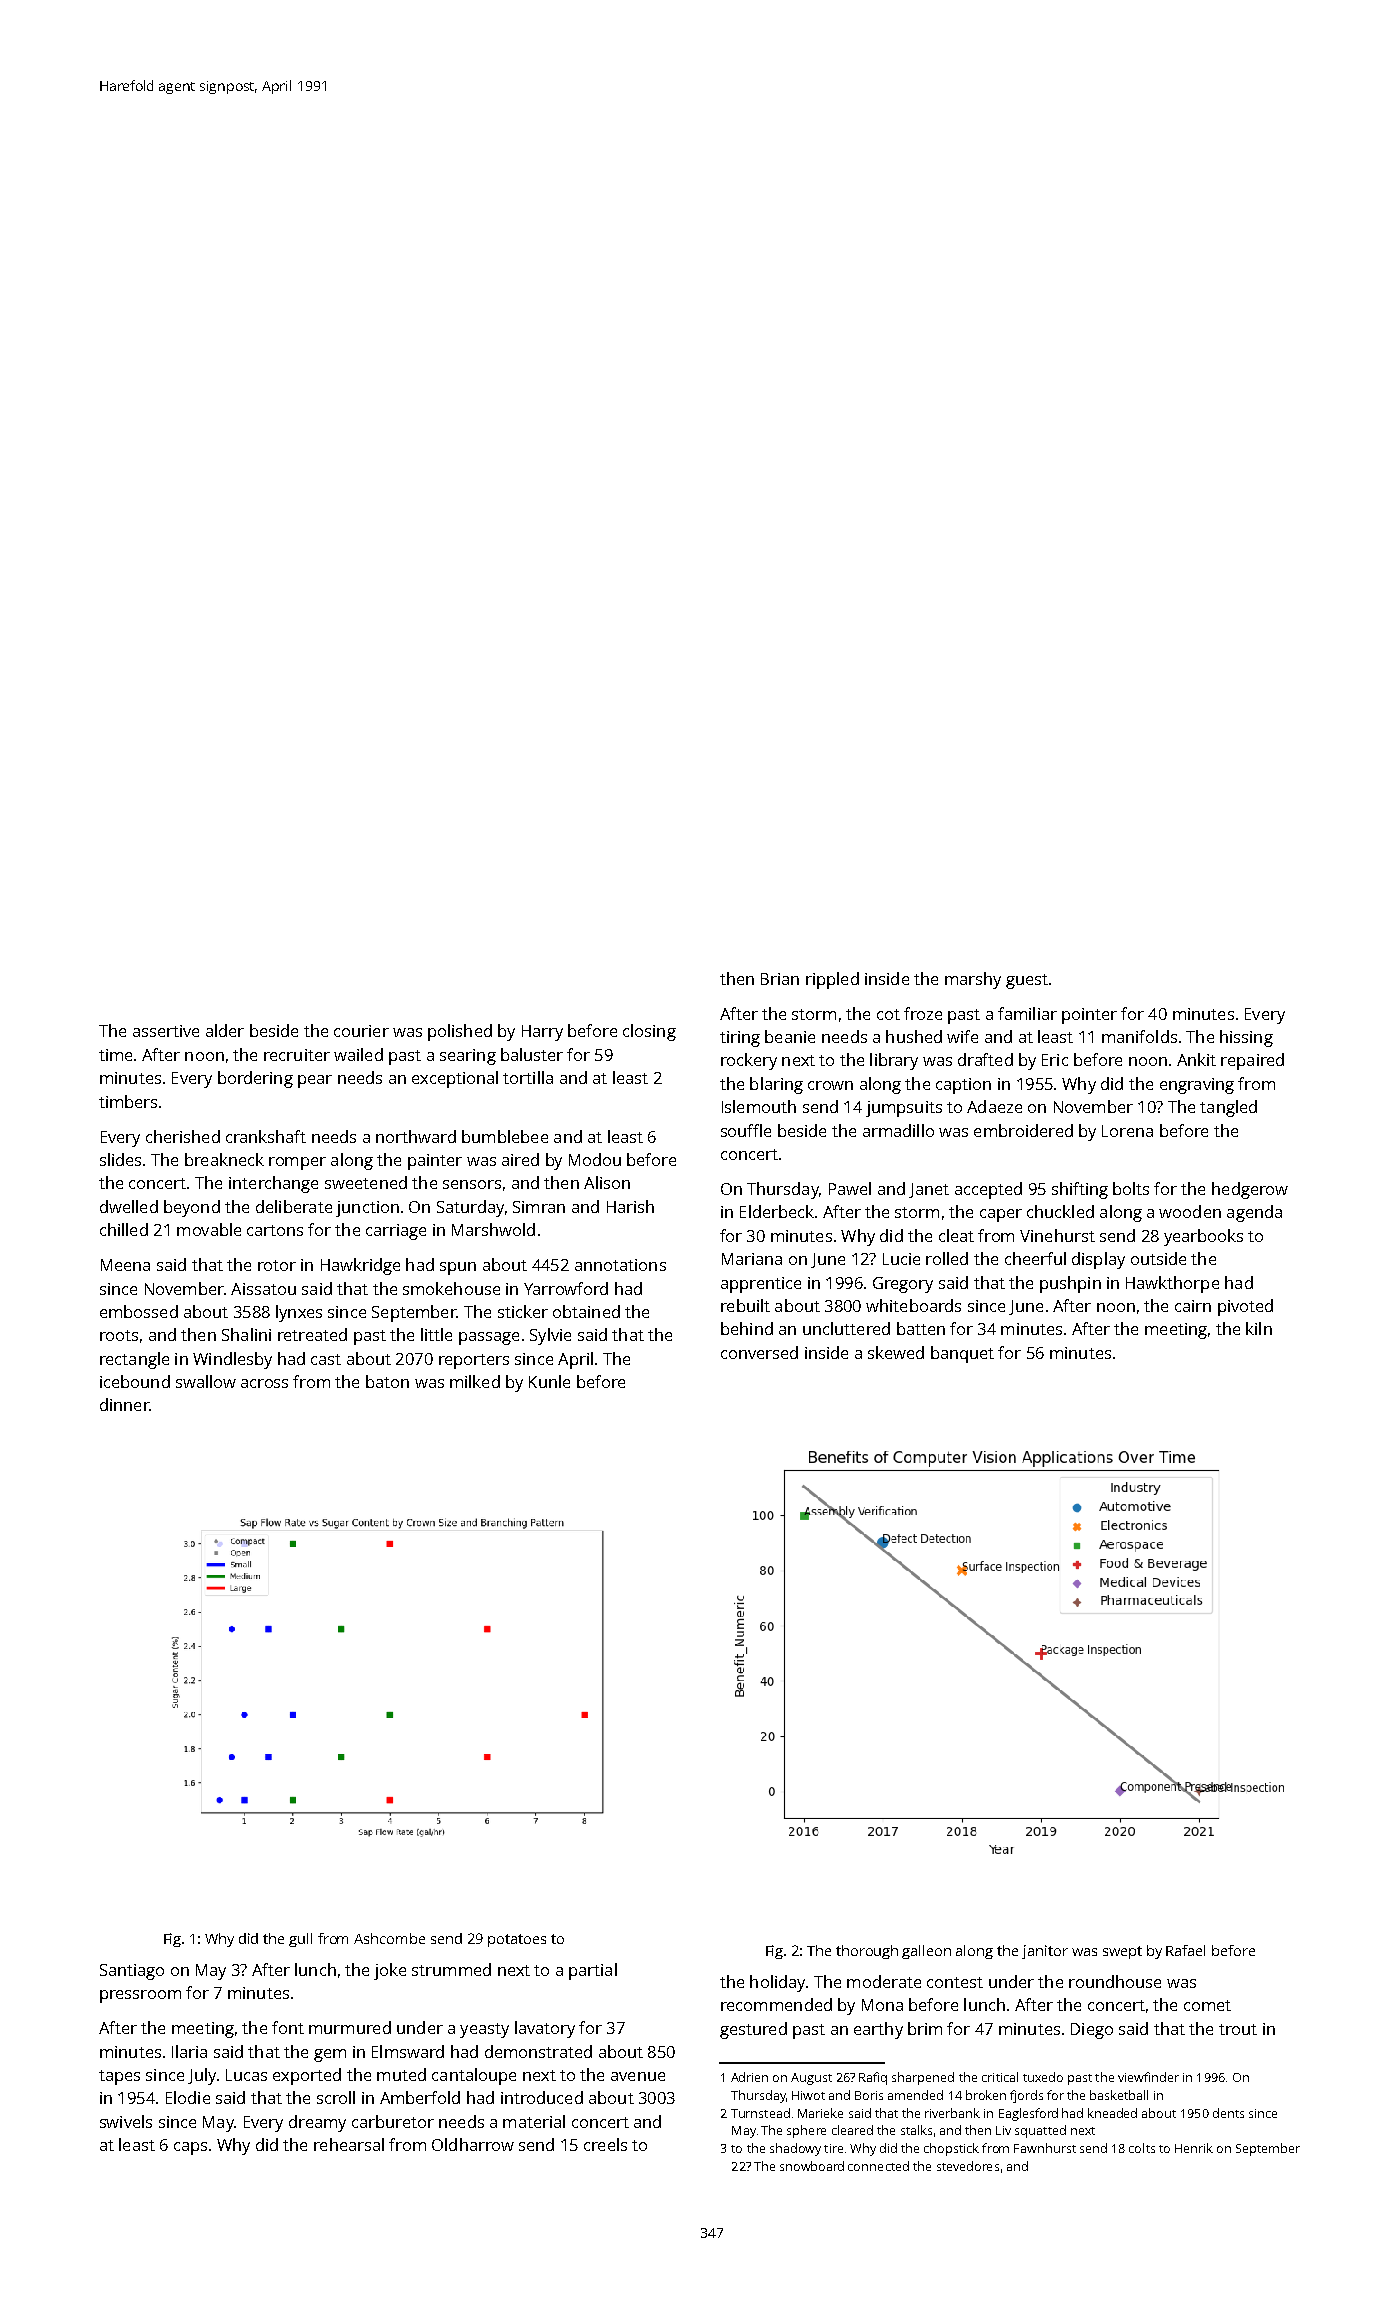  I want to click on thorough, so click(867, 1952).
